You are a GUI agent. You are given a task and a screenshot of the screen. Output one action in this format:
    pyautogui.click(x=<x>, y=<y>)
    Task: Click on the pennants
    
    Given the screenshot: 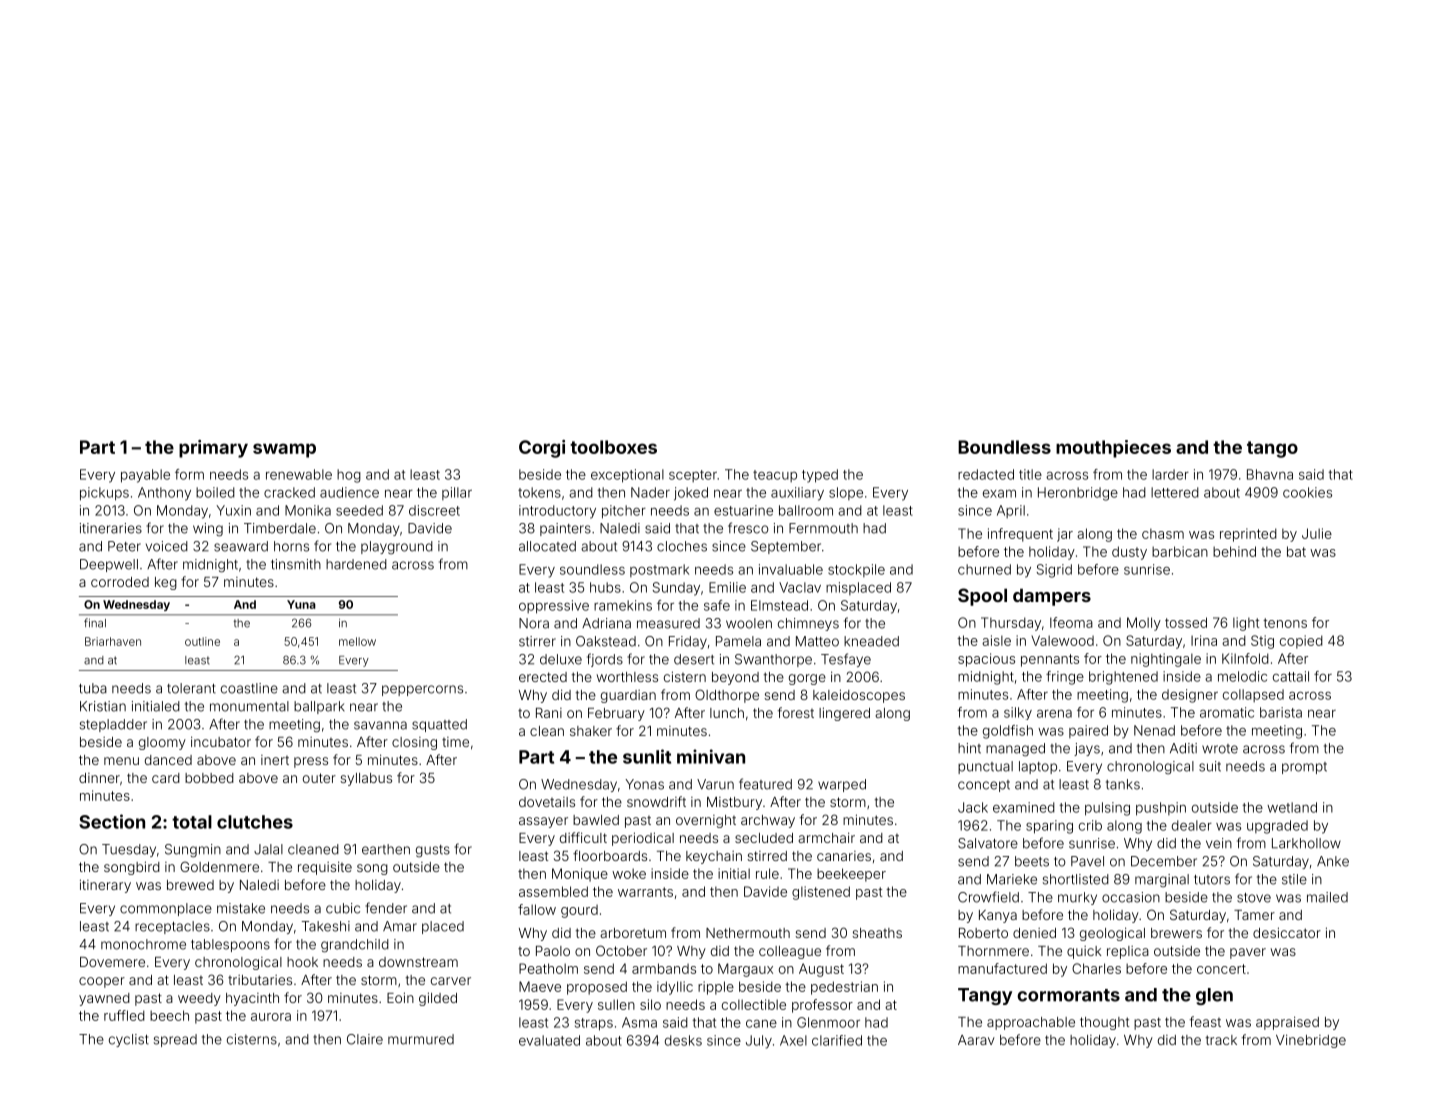 What is the action you would take?
    pyautogui.click(x=1050, y=660)
